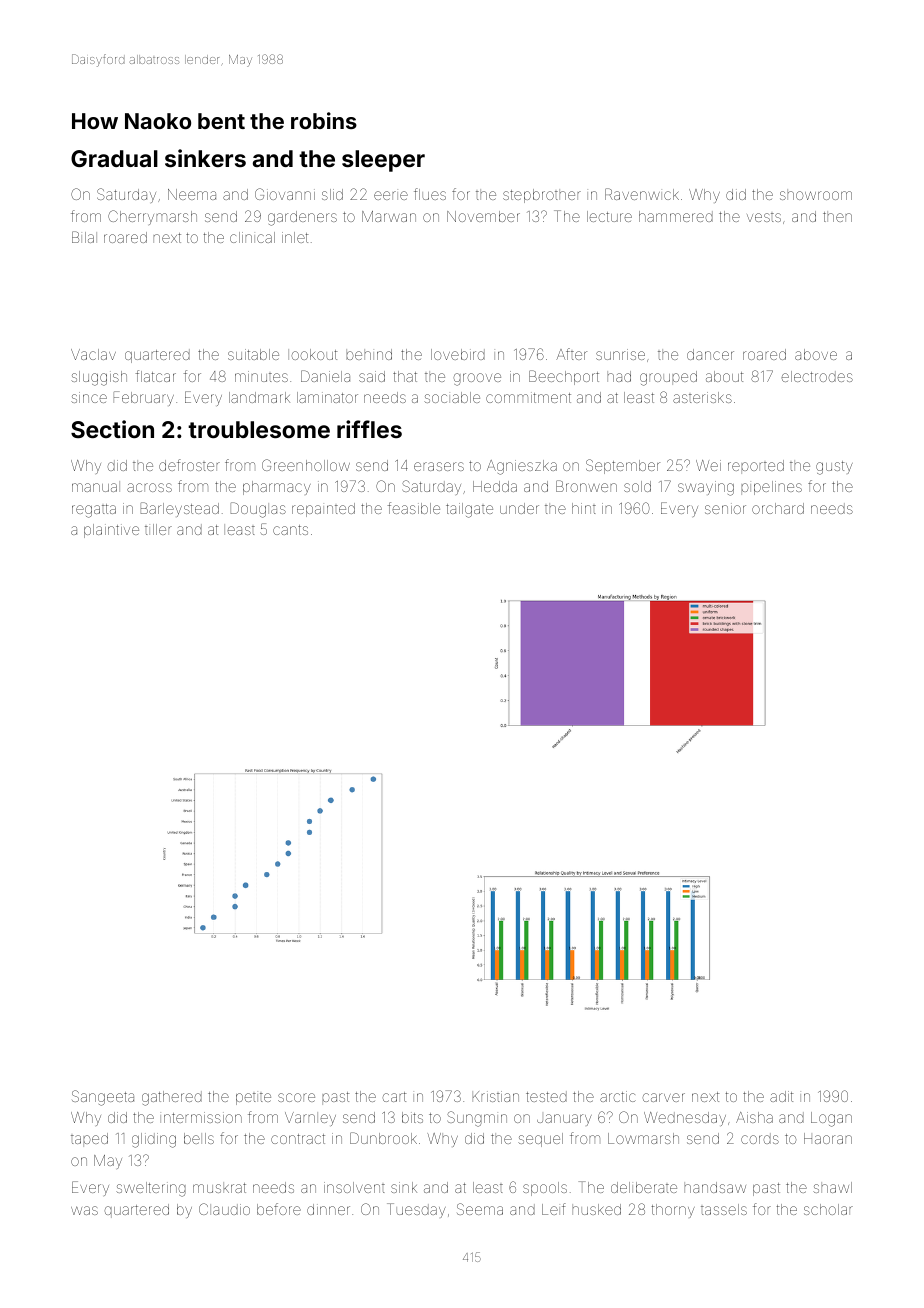 The image size is (924, 1308). Describe the element at coordinates (383, 161) in the screenshot. I see `sleeper` at that location.
